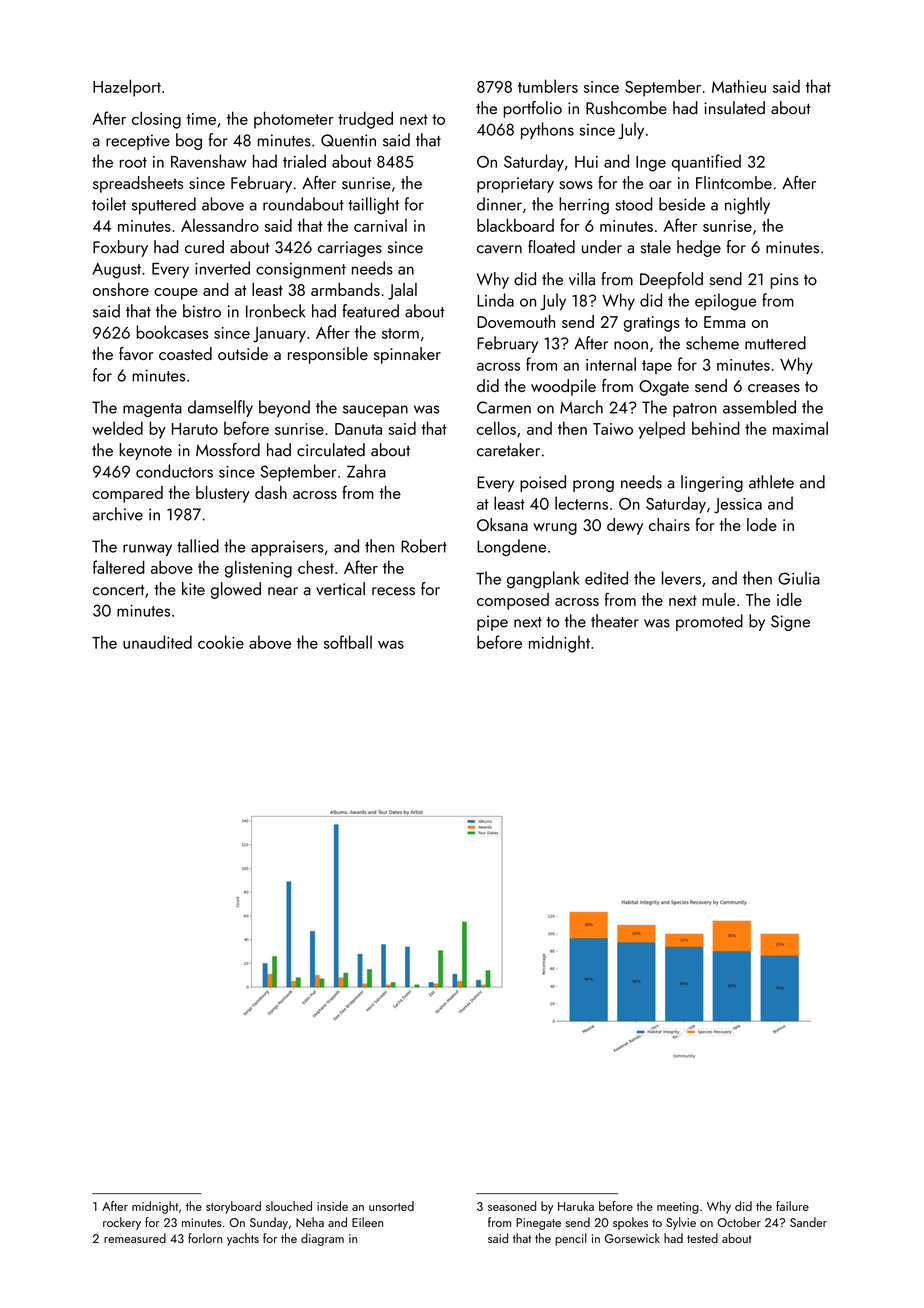 This page has width=924, height=1308. Describe the element at coordinates (220, 225) in the page. I see `Alessandro` at that location.
